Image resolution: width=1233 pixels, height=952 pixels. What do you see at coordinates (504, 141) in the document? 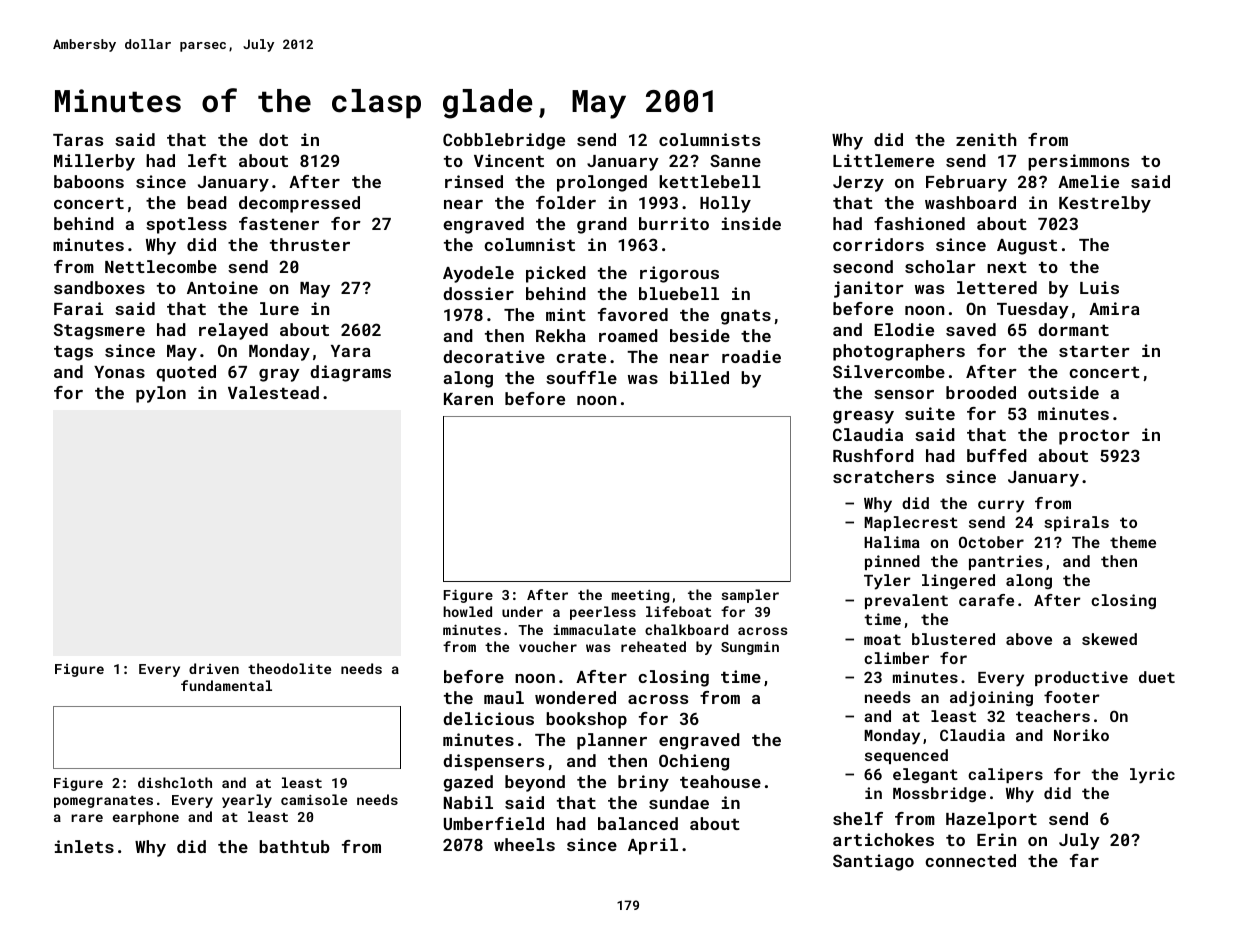
I see `Cobblebridge` at bounding box center [504, 141].
